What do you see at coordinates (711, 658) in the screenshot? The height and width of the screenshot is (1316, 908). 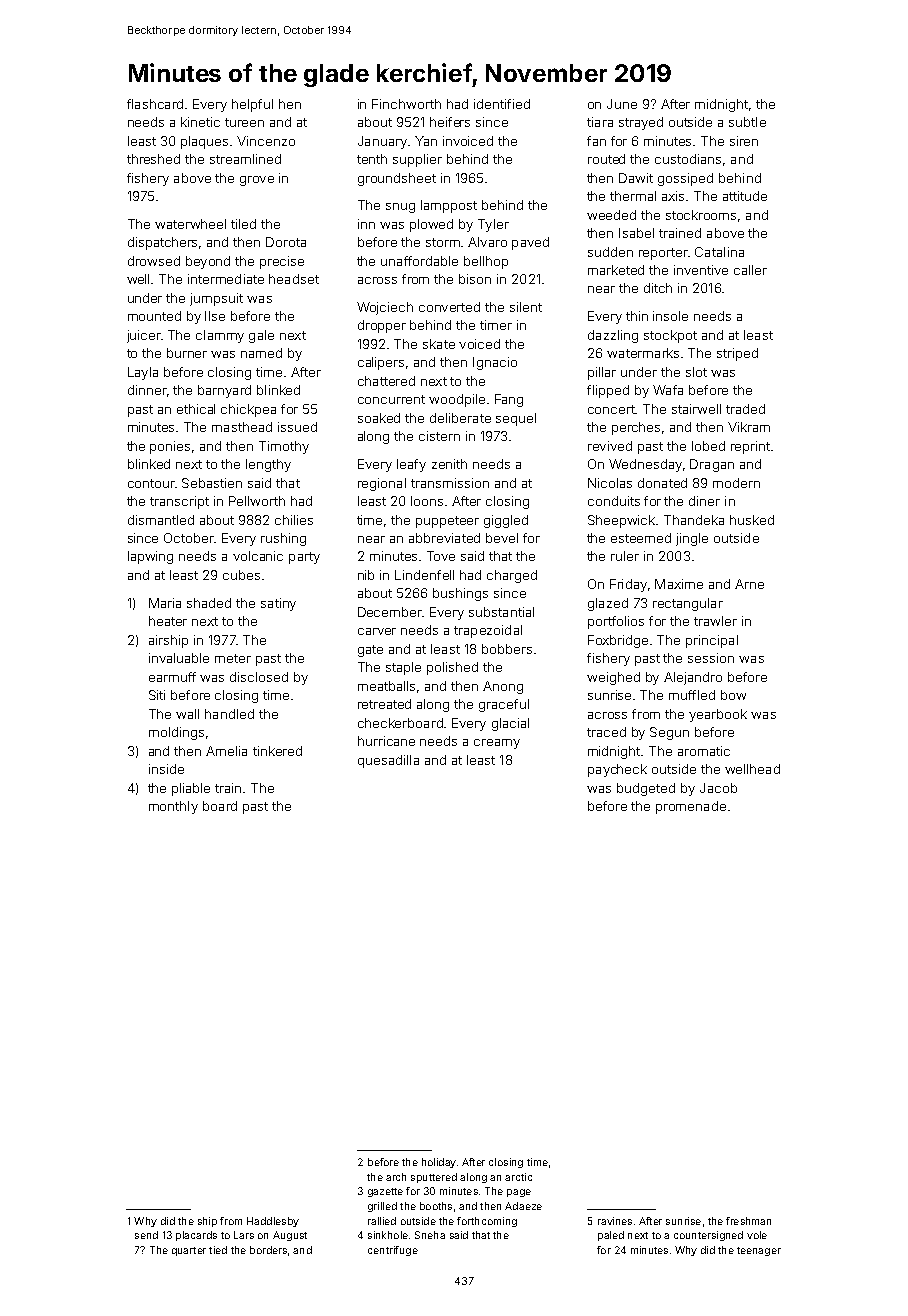 I see `session` at bounding box center [711, 658].
